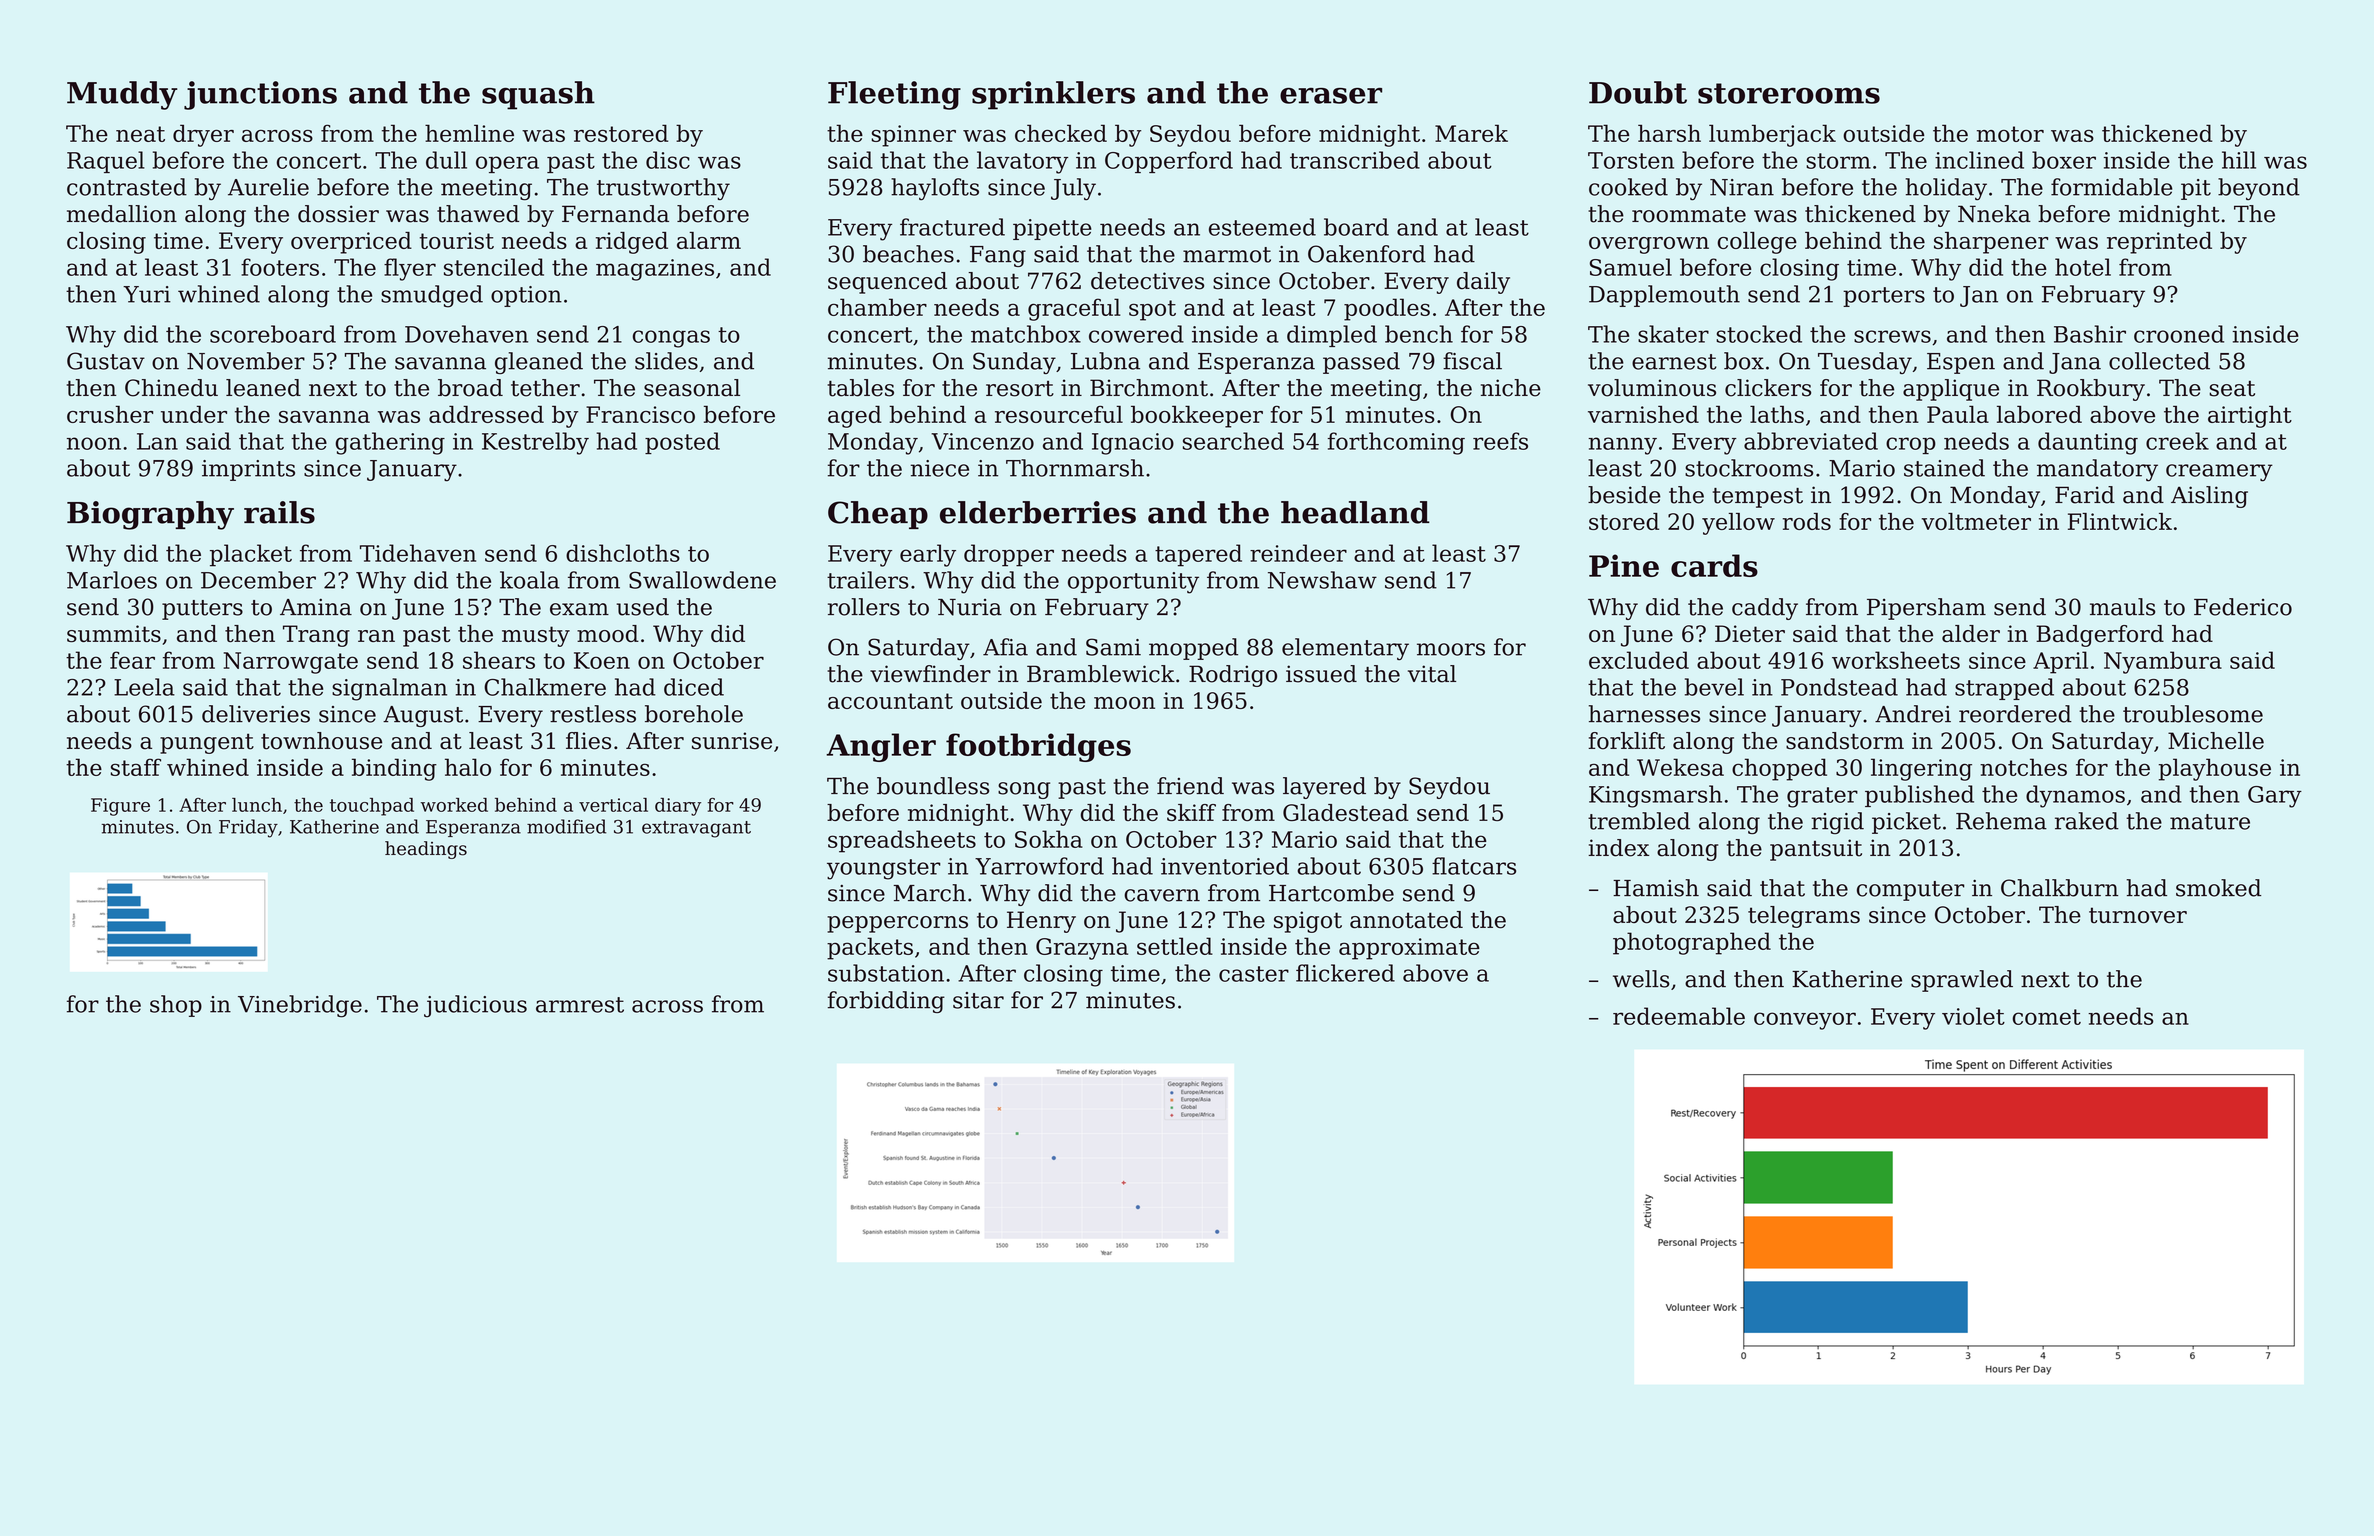  I want to click on viewfinder, so click(930, 674).
